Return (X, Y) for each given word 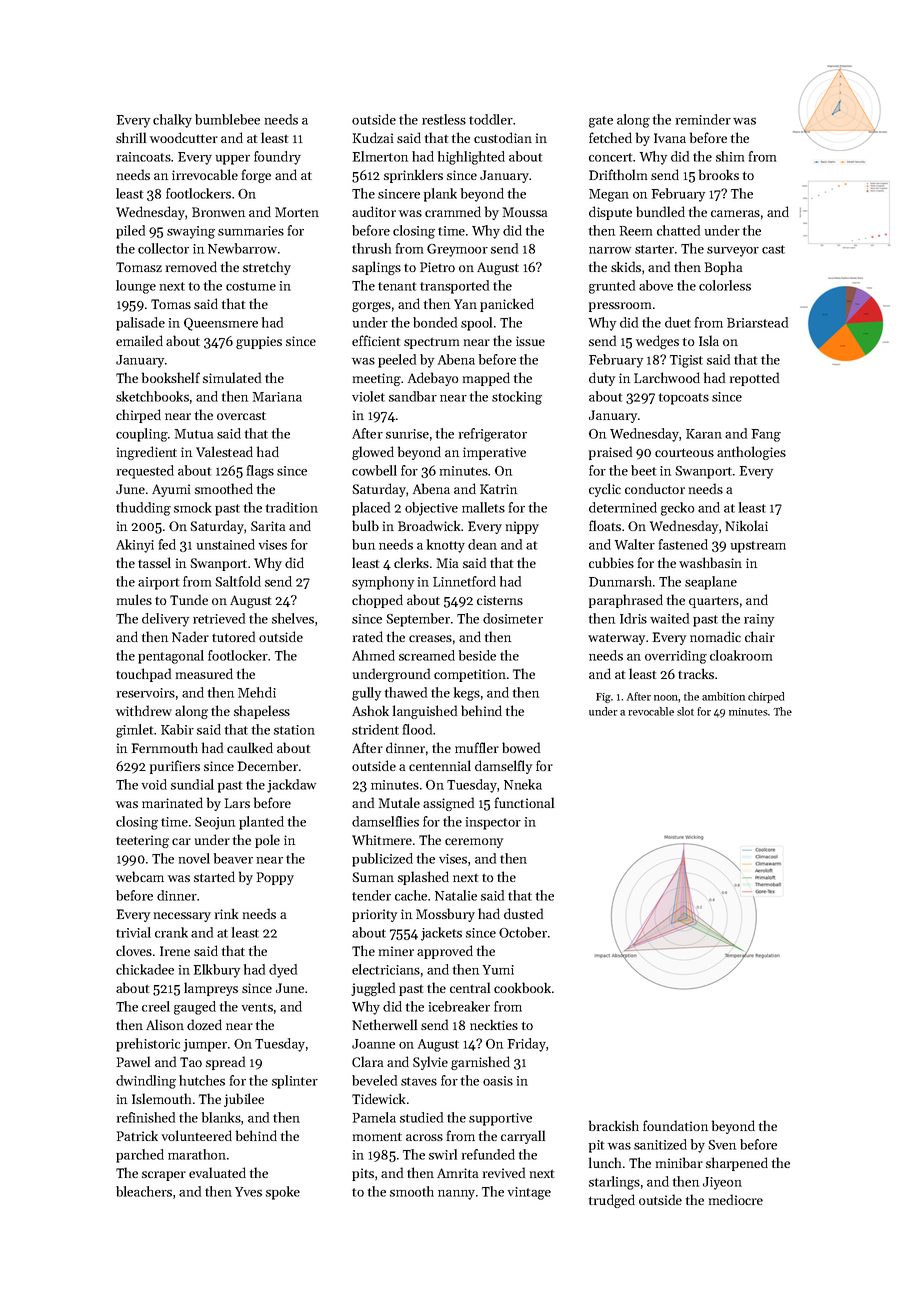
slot (685, 711)
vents (257, 1007)
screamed (427, 655)
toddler (491, 119)
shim (730, 156)
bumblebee (227, 119)
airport (158, 583)
